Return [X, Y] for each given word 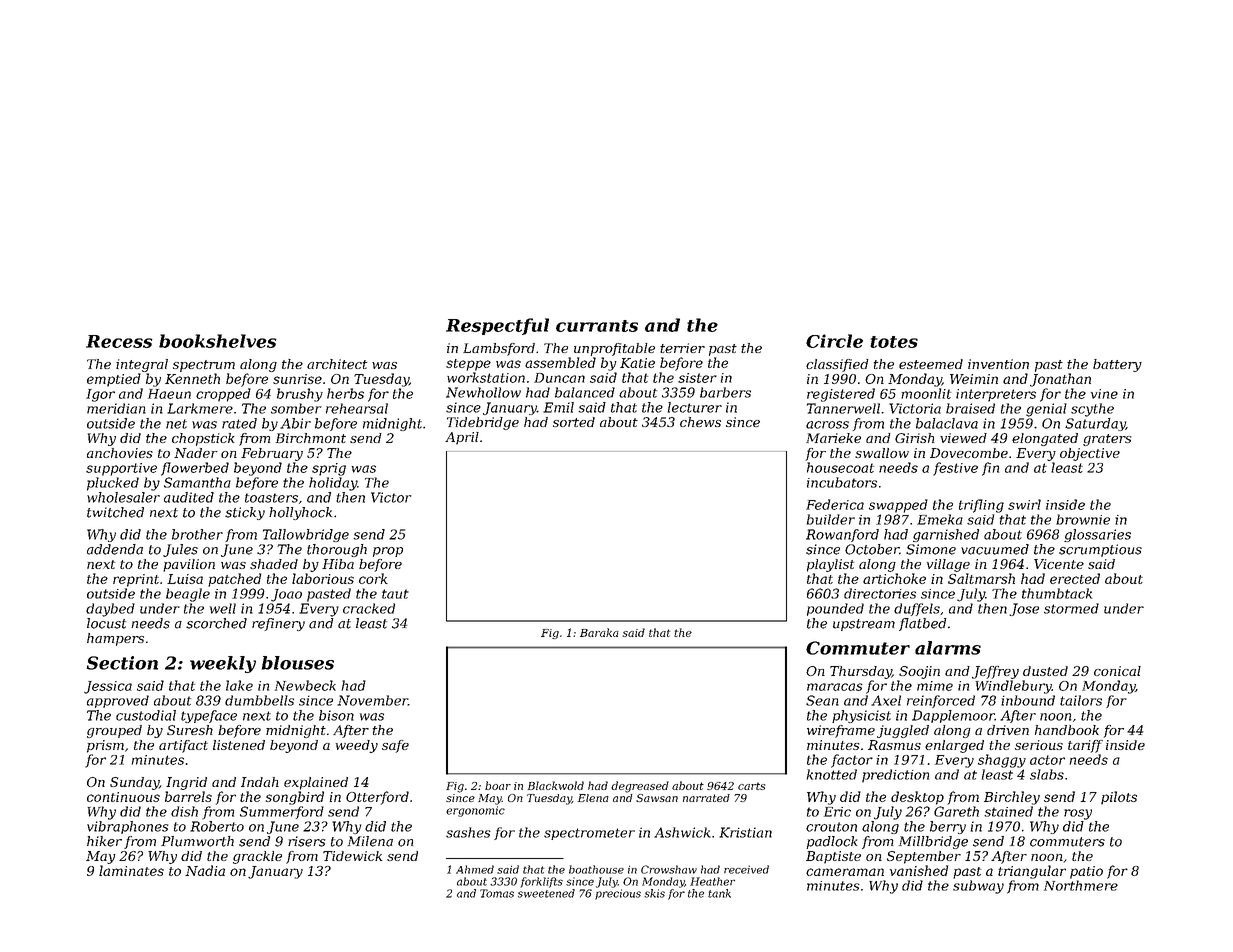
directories [880, 593]
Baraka [599, 632]
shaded [274, 564]
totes [894, 342]
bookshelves [217, 341]
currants [597, 326]
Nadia [205, 870]
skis [654, 893]
